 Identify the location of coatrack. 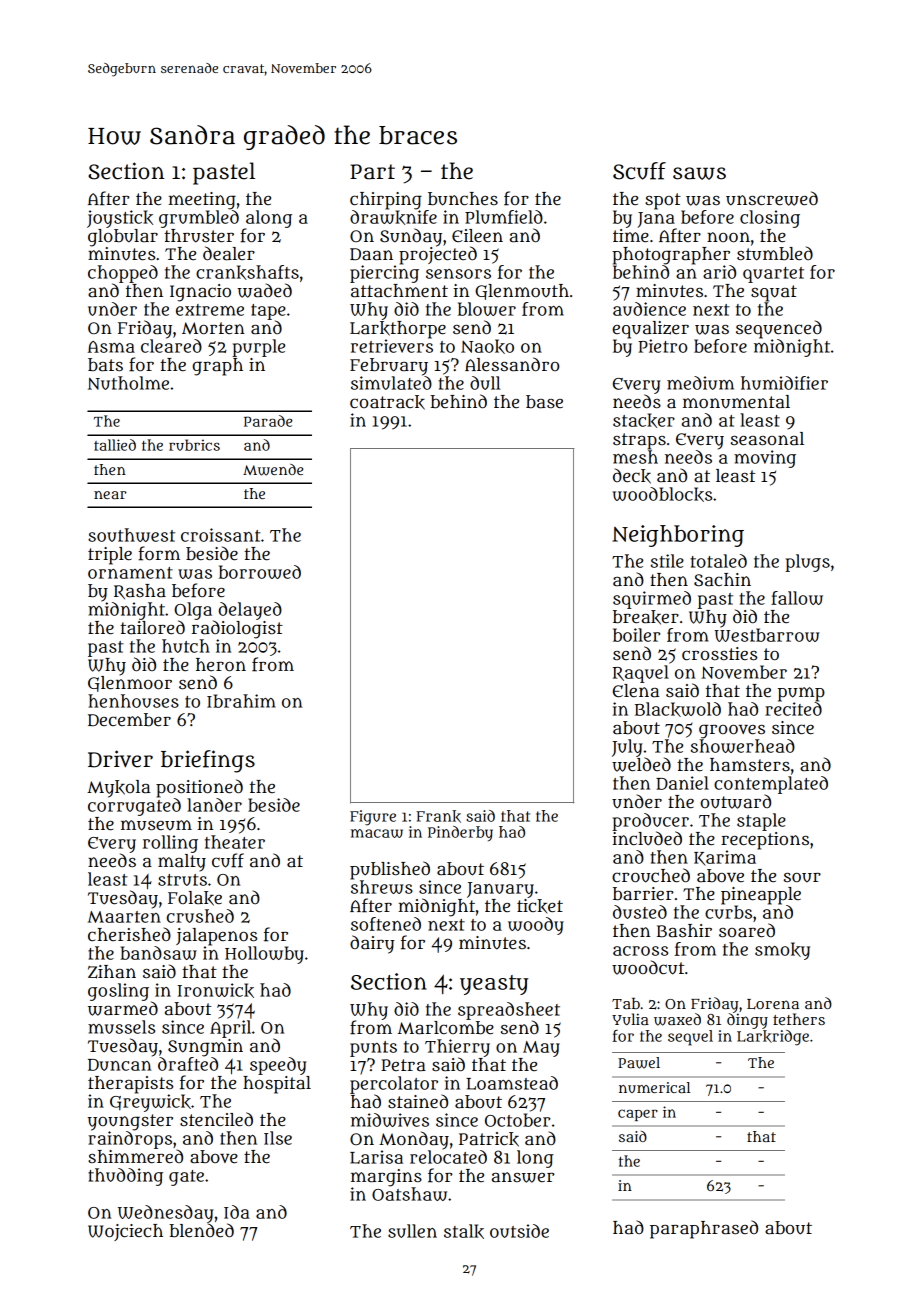
(387, 402).
